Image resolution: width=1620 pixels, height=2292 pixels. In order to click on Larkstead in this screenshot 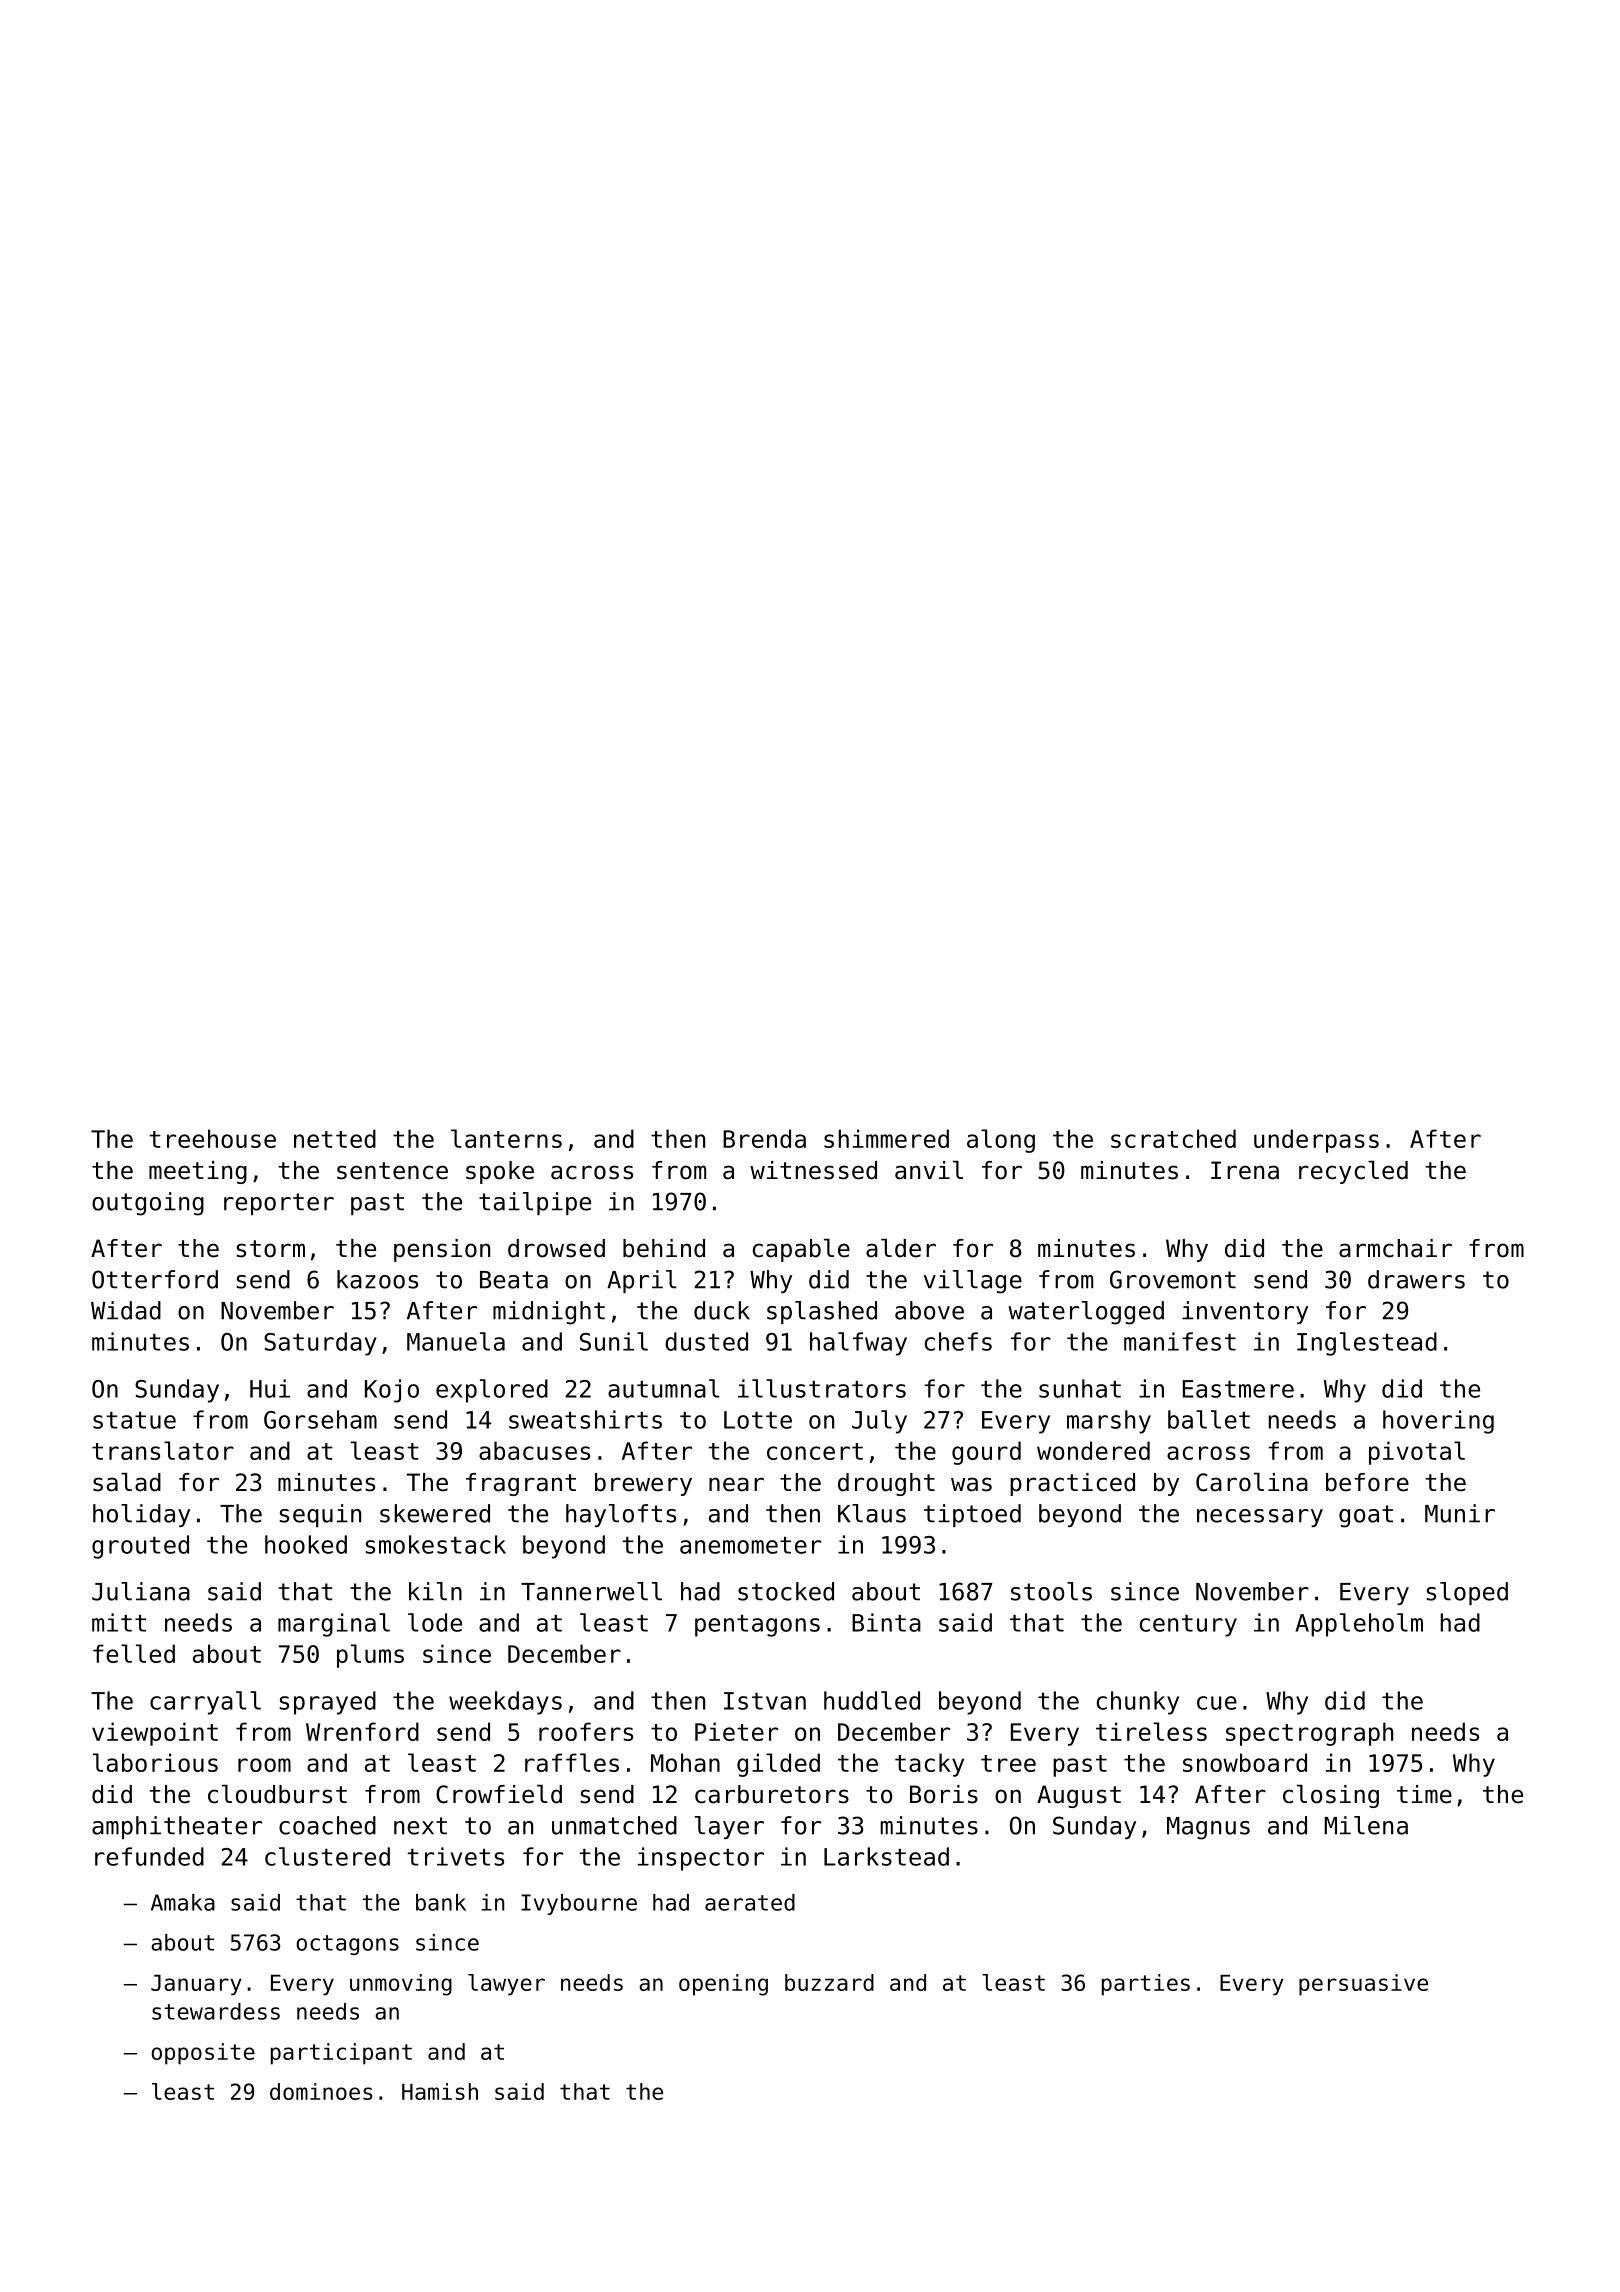, I will do `click(886, 1856)`.
